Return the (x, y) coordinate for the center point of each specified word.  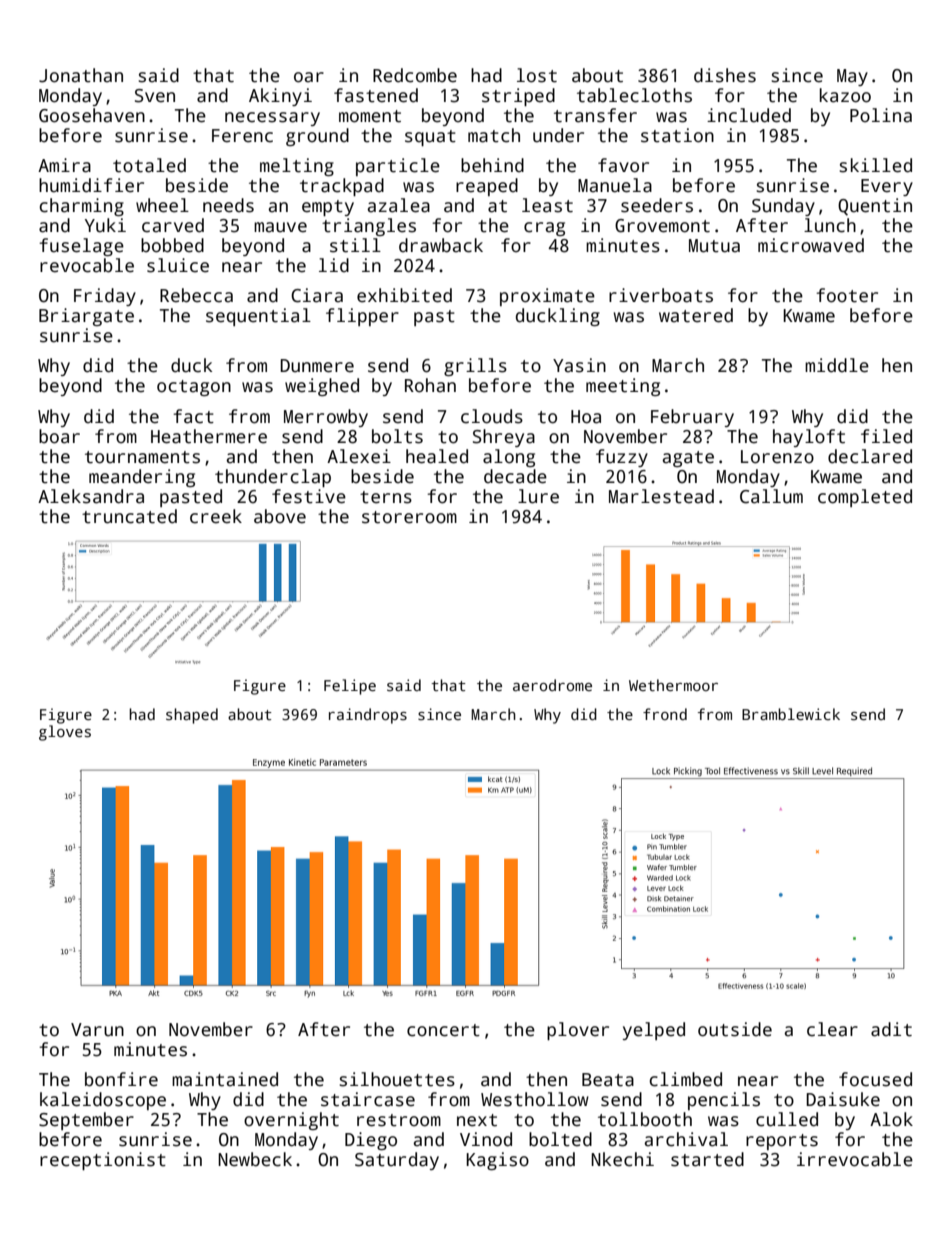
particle (398, 167)
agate (688, 459)
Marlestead (661, 496)
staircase (368, 1099)
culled (787, 1119)
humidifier (91, 185)
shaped (192, 716)
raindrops (368, 716)
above (280, 516)
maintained (225, 1079)
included (749, 115)
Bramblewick (791, 714)
